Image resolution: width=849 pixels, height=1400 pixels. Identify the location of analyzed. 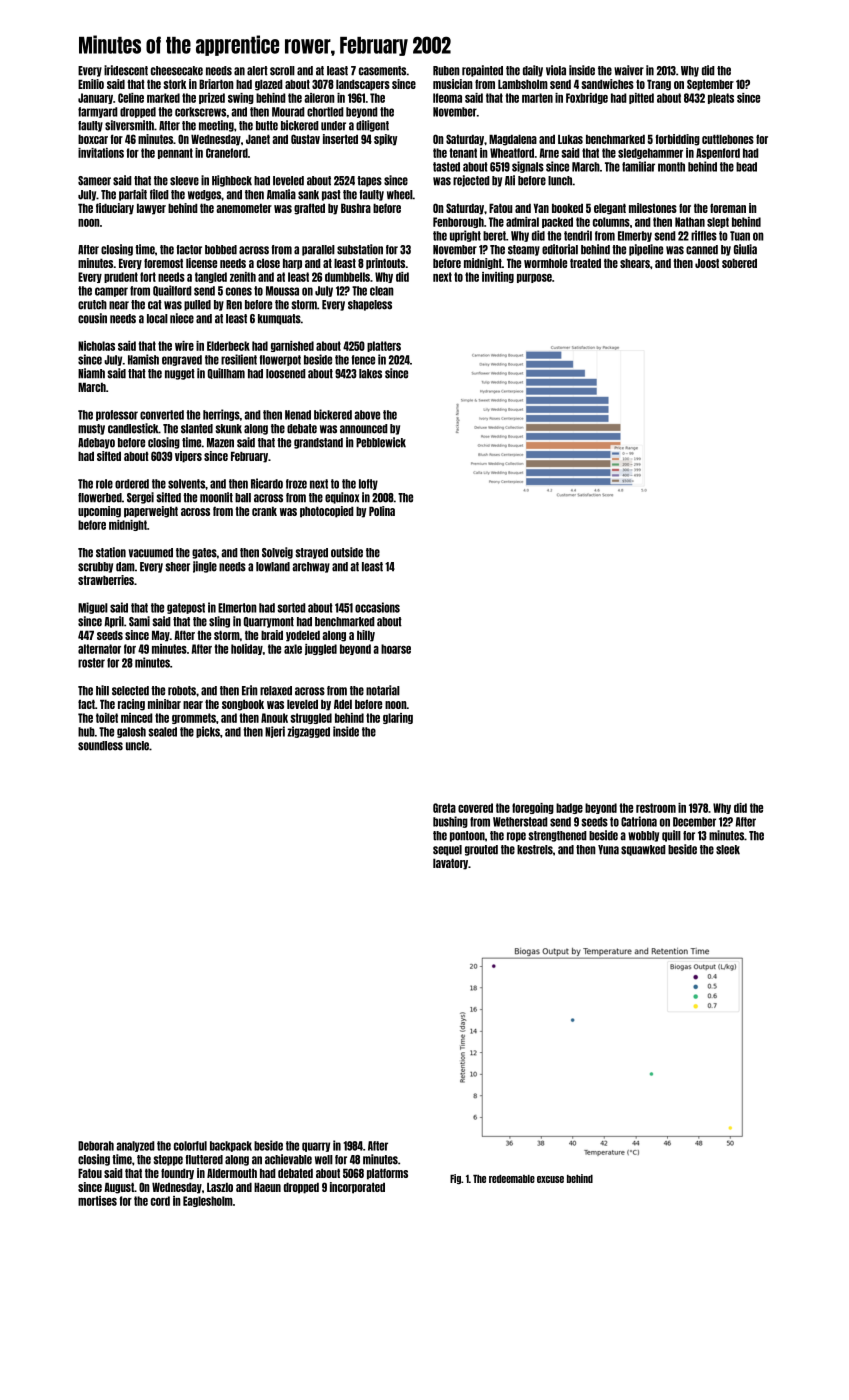
(135, 1146).
